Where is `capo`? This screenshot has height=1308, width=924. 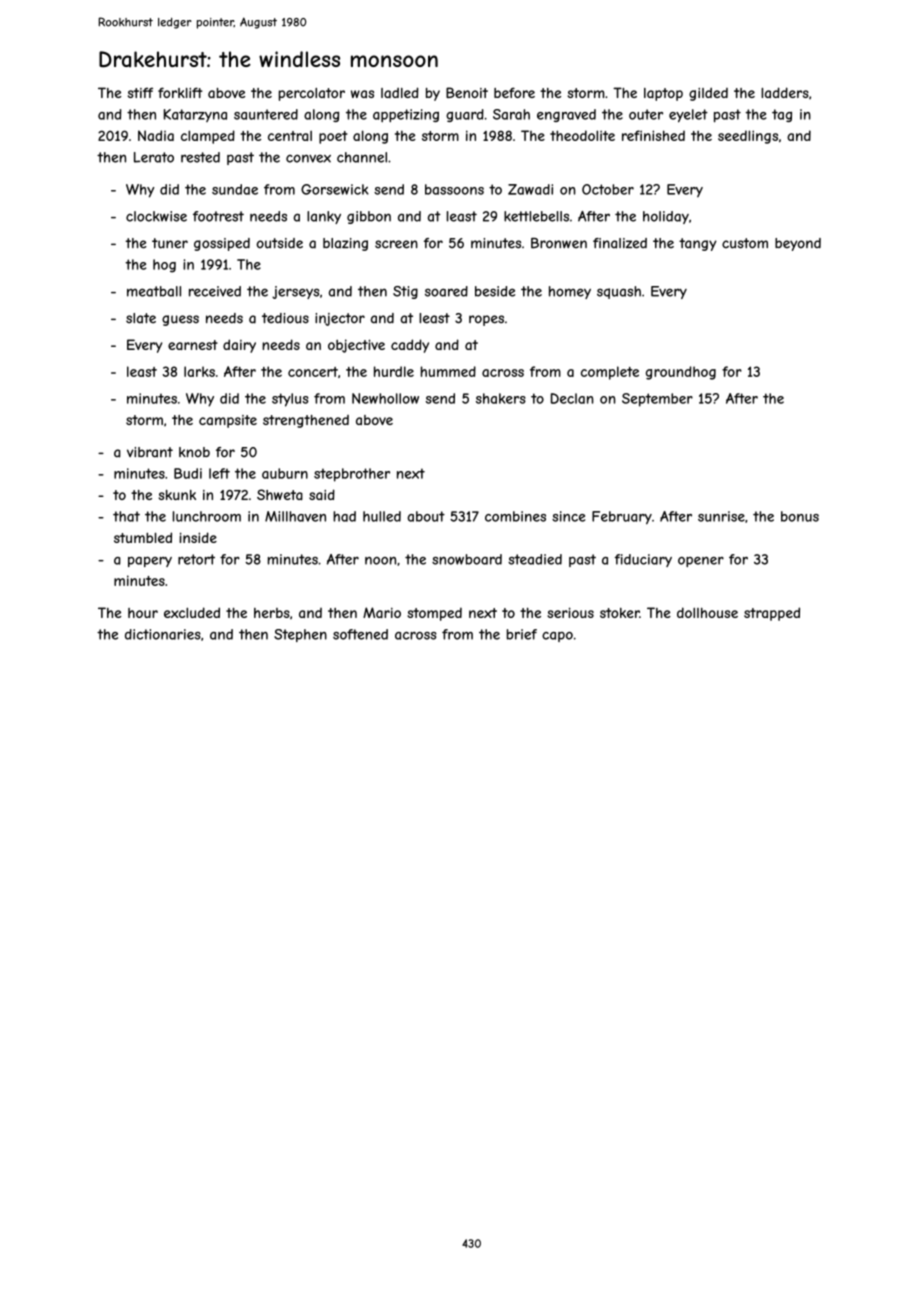 capo is located at coordinates (557, 637).
